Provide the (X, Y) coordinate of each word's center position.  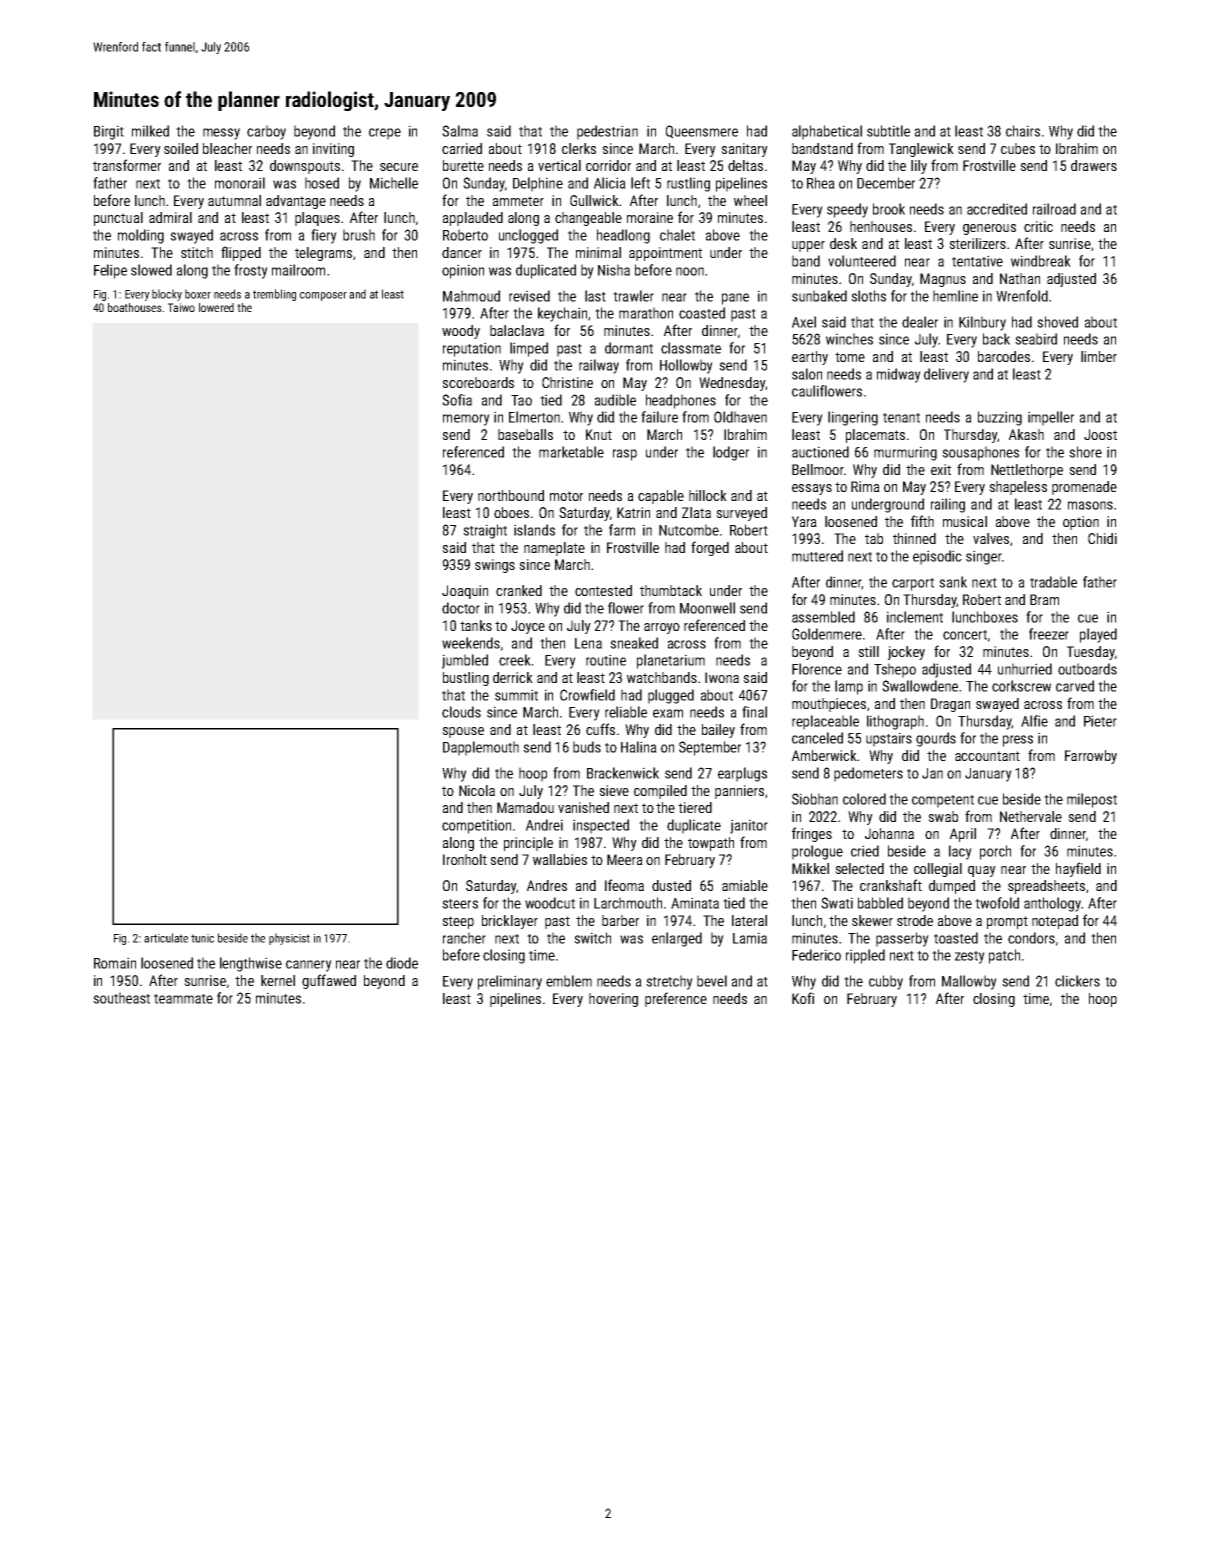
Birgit (109, 132)
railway (599, 366)
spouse (463, 732)
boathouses (135, 307)
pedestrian (607, 132)
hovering (613, 1000)
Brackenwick (623, 773)
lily (919, 167)
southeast (121, 998)
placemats (875, 436)
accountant (987, 756)
